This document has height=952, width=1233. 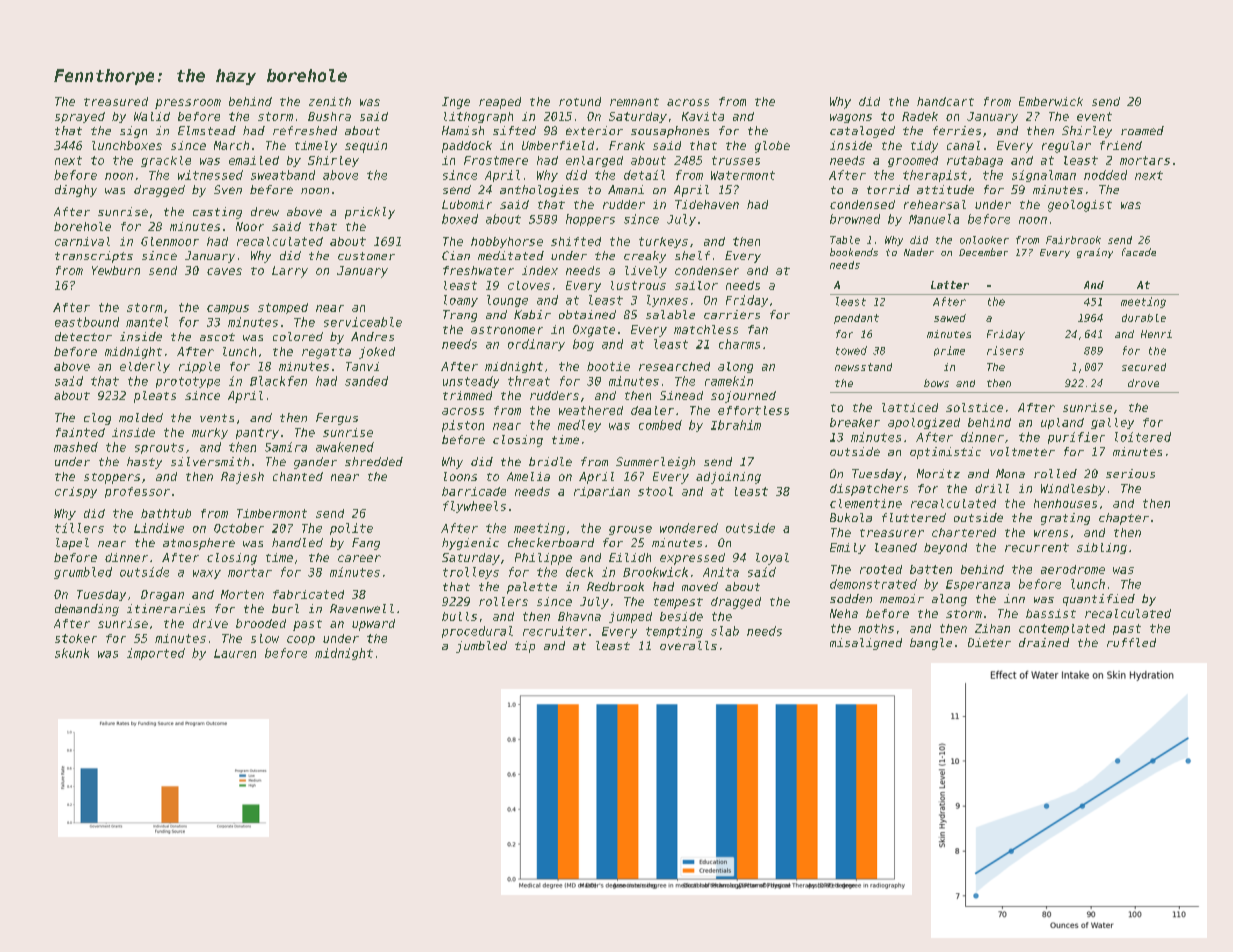 I want to click on campus, so click(x=228, y=309).
